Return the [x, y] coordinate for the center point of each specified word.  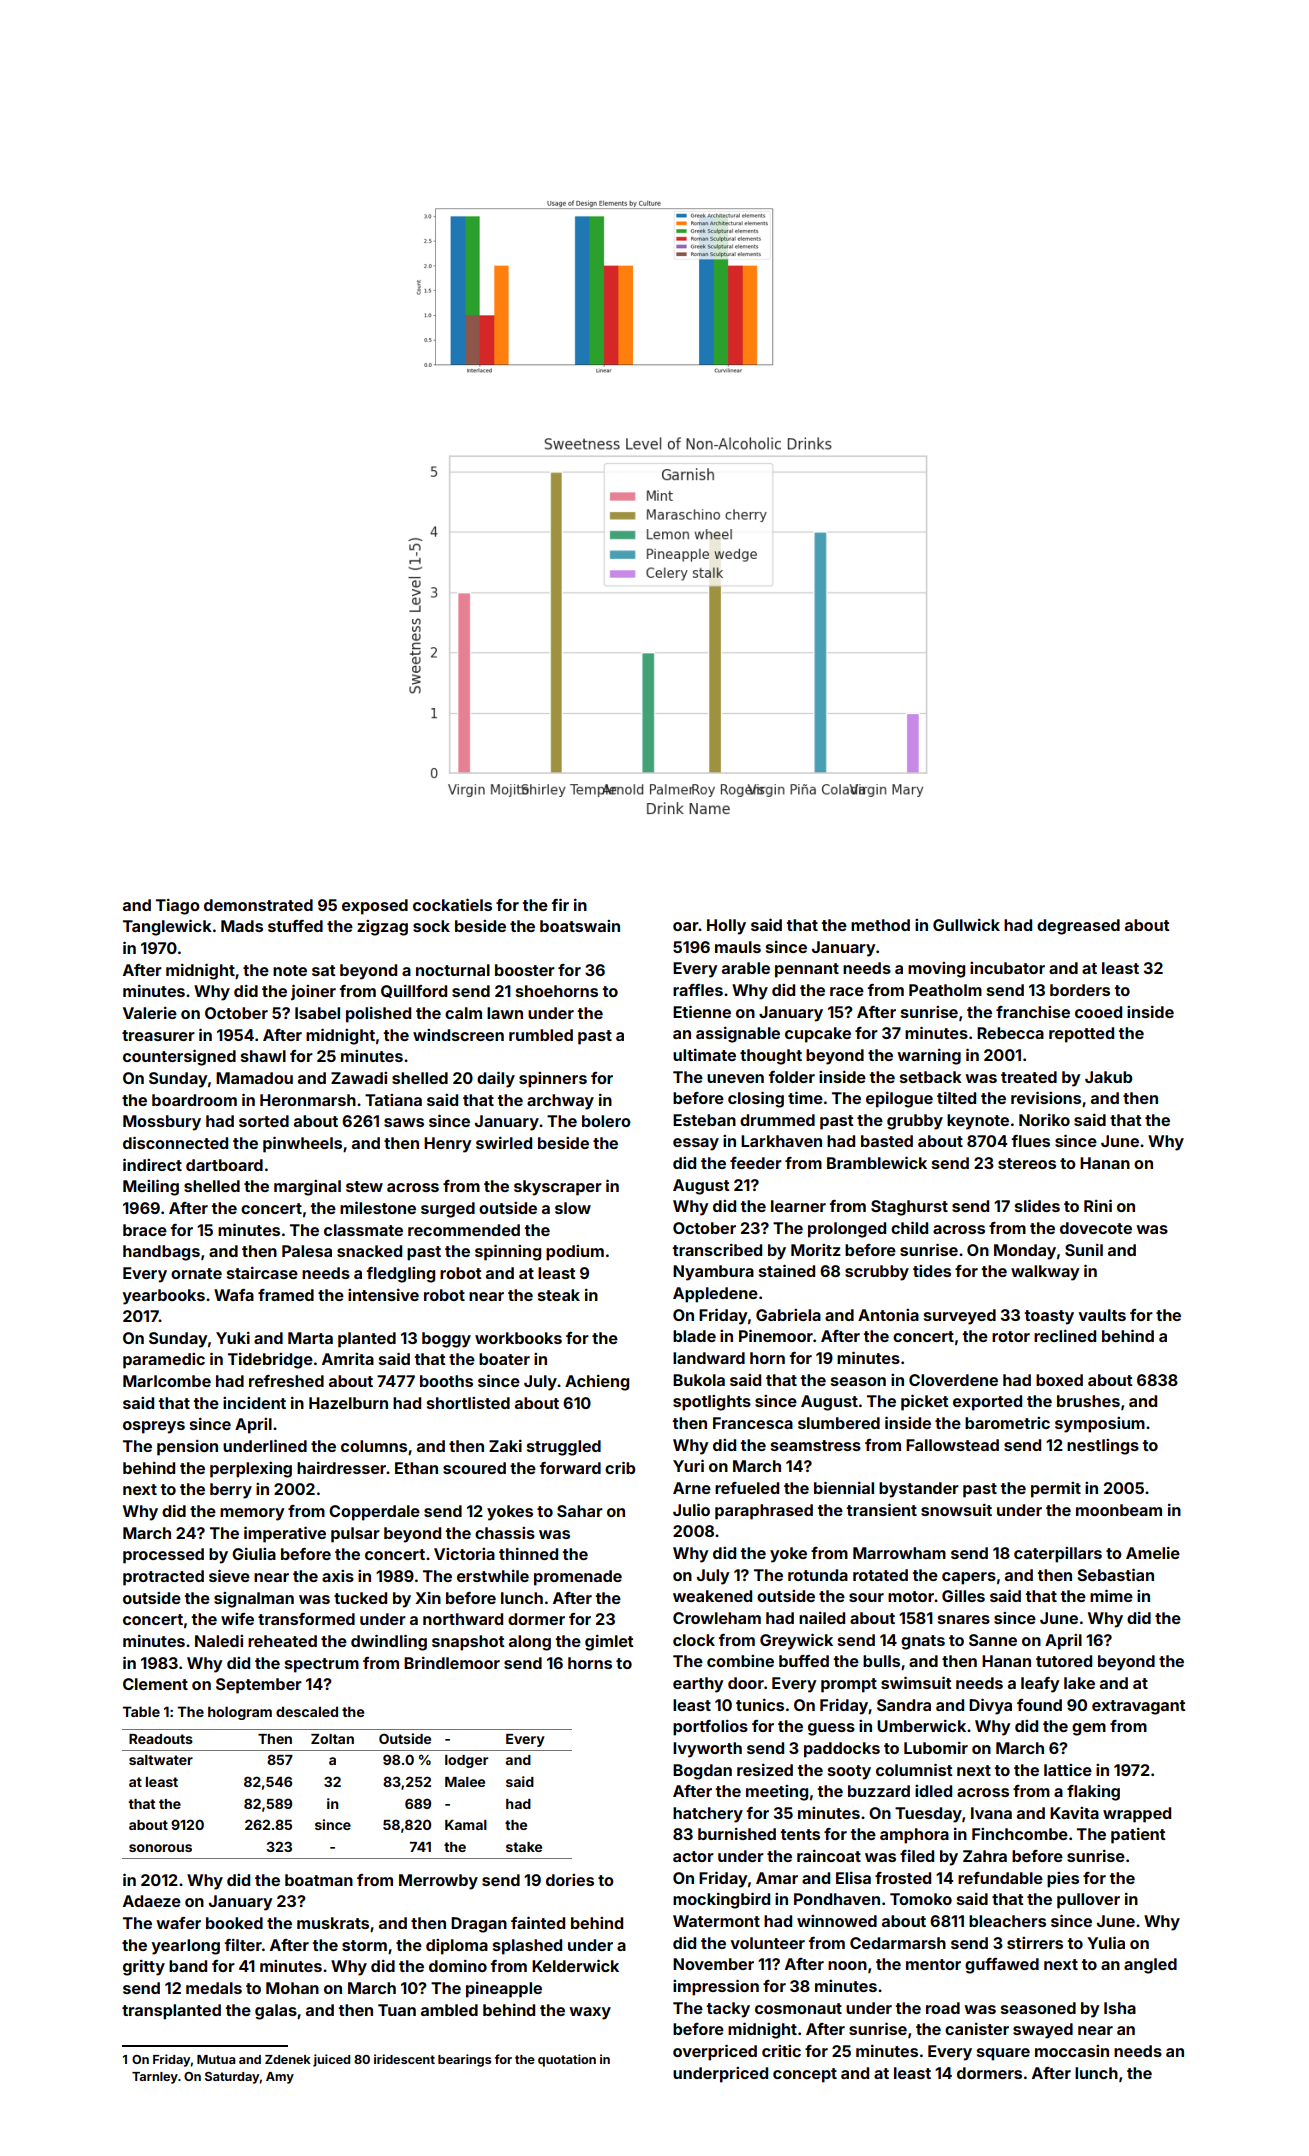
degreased [1078, 927]
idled [933, 1791]
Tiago [178, 907]
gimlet [609, 1643]
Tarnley [155, 2078]
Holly [726, 927]
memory [252, 1514]
